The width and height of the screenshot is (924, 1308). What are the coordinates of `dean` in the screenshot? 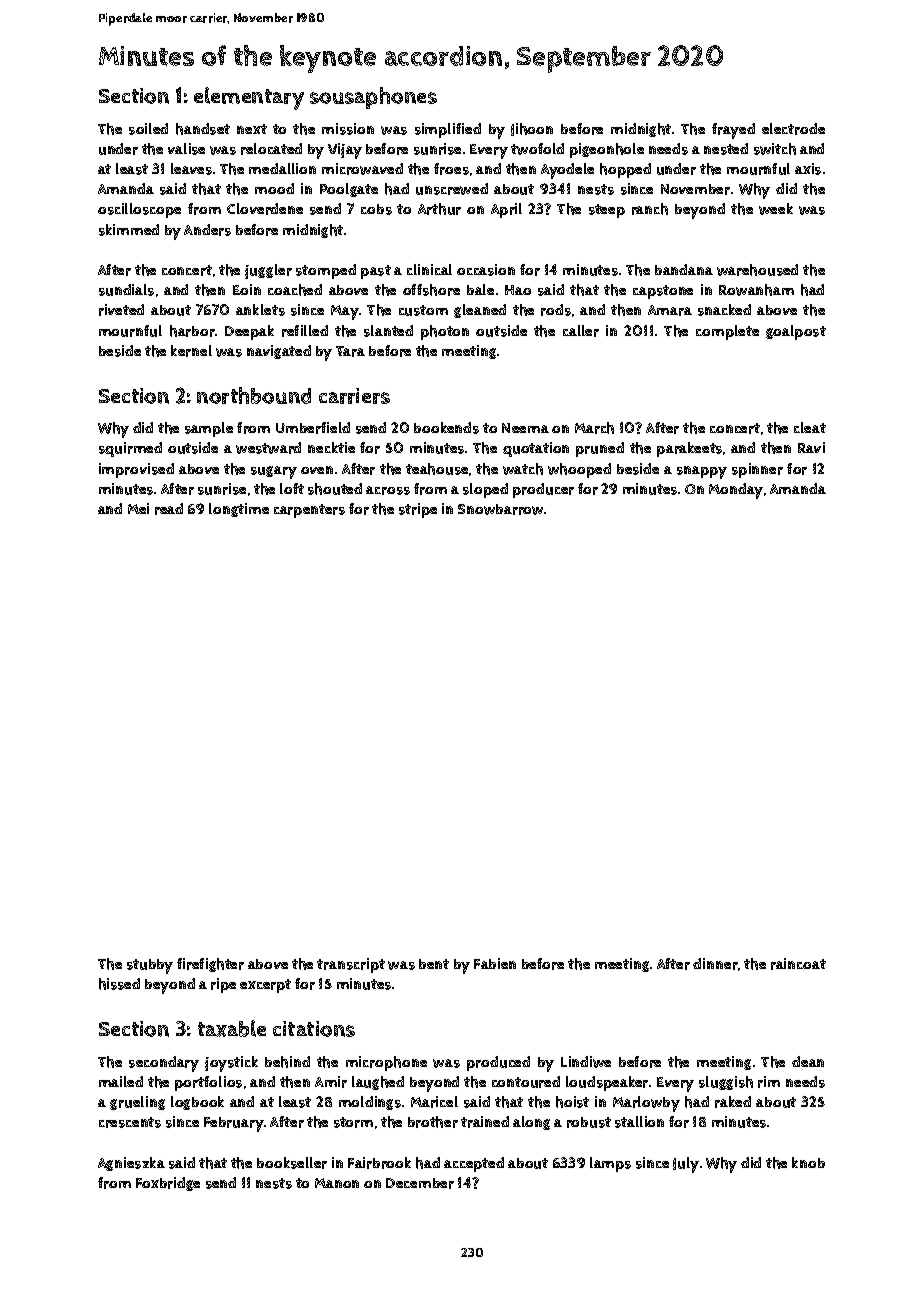 It's located at (808, 1061).
